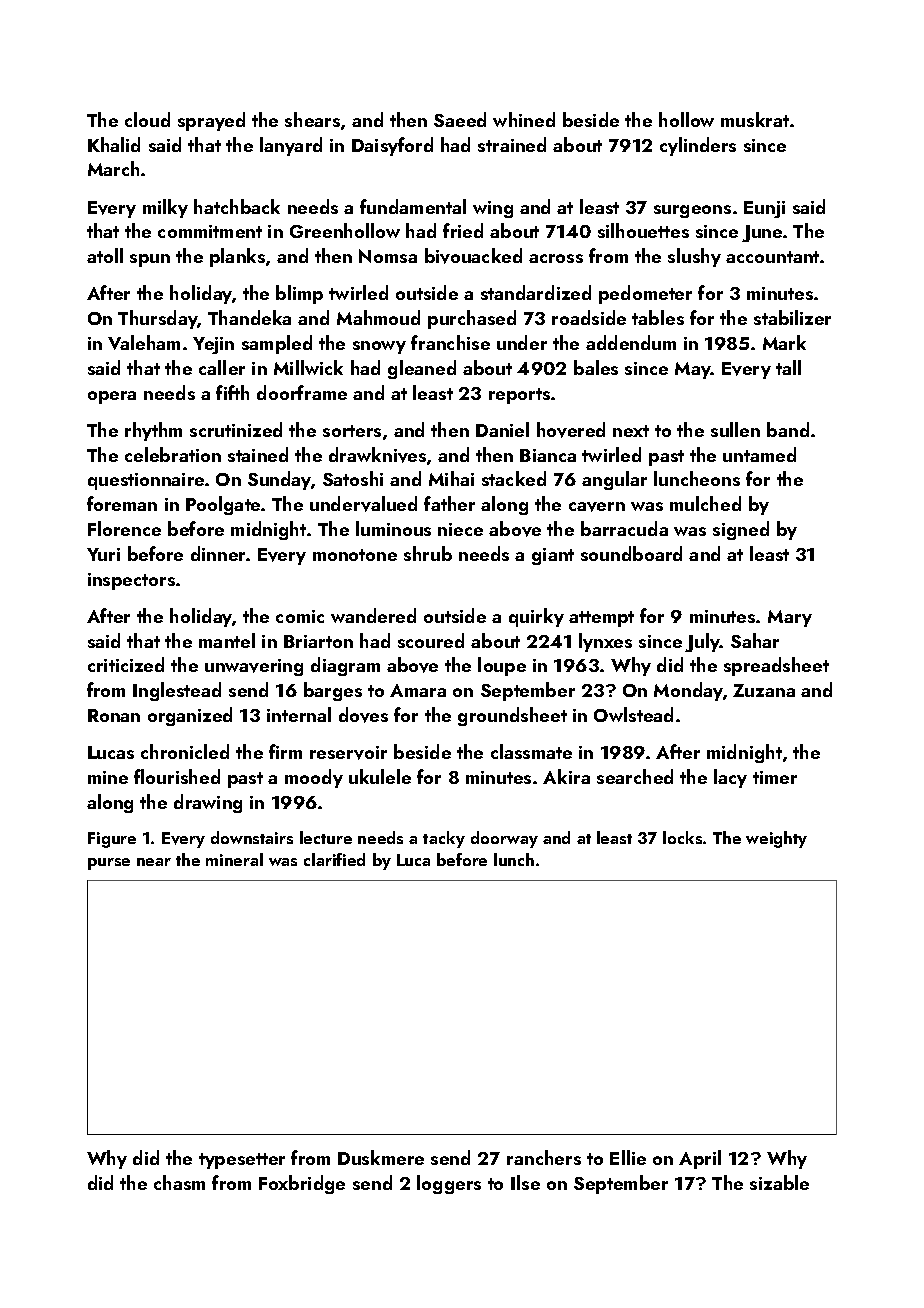 The image size is (924, 1308). Describe the element at coordinates (788, 367) in the screenshot. I see `tall` at that location.
